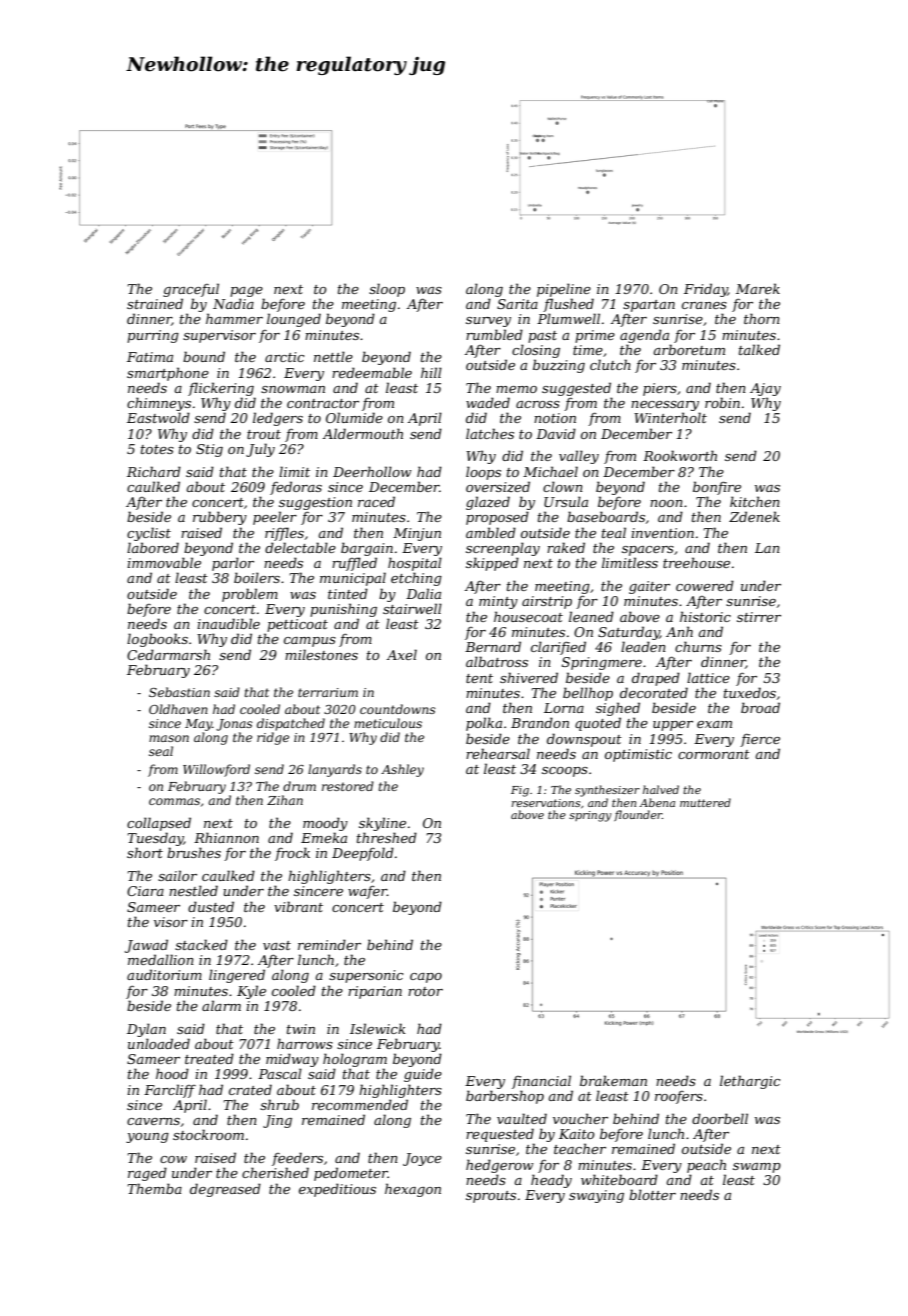 This screenshot has height=1316, width=908. I want to click on cranes, so click(704, 305).
